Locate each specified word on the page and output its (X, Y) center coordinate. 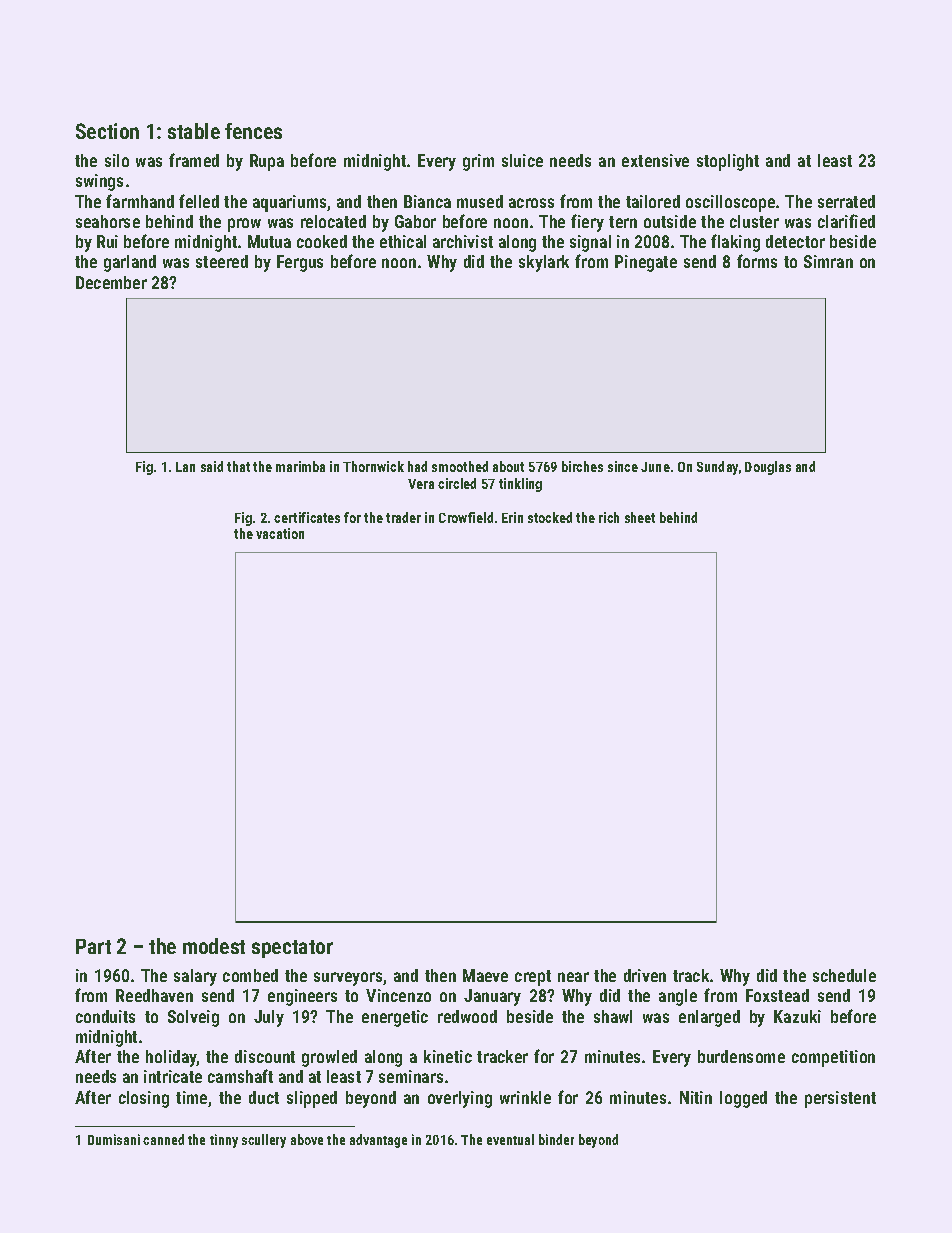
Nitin (696, 1097)
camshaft (240, 1076)
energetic (395, 1018)
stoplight (728, 162)
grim (478, 162)
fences (253, 131)
